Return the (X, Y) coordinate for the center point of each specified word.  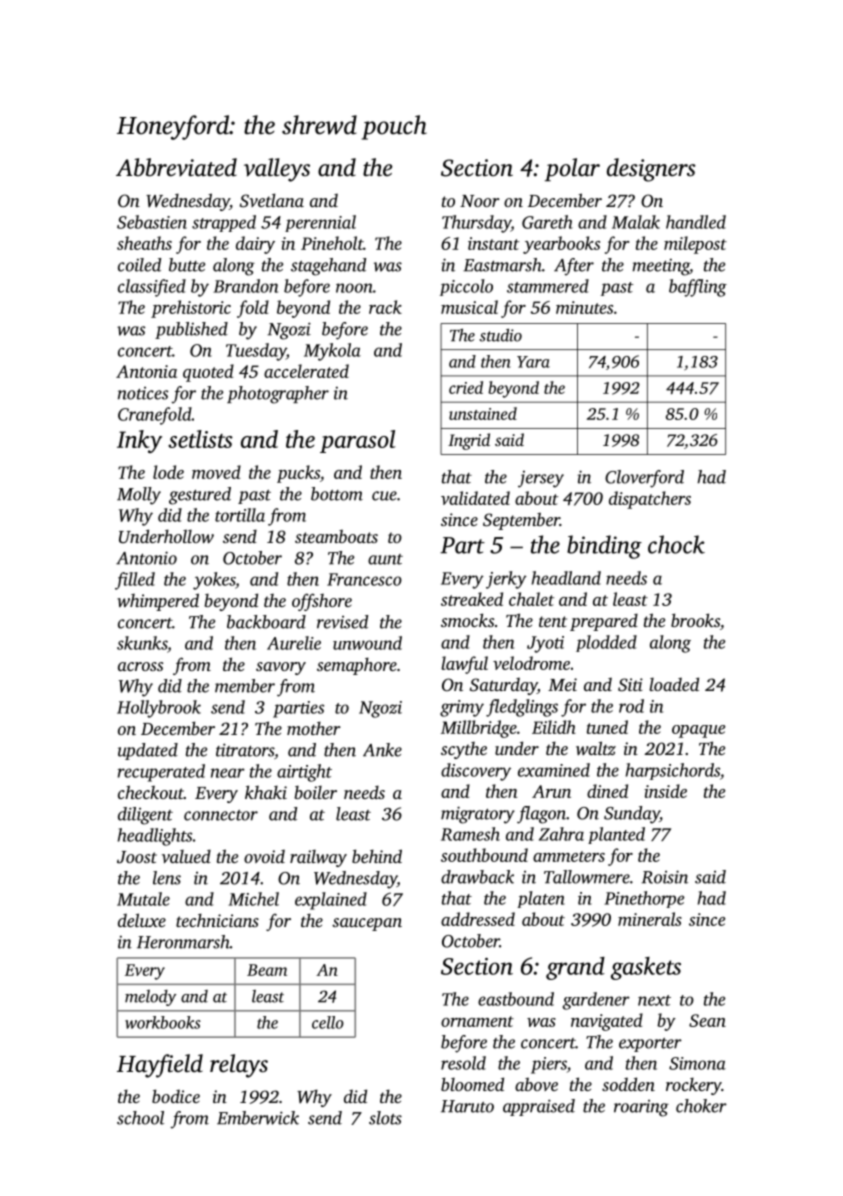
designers (651, 170)
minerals (650, 919)
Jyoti (545, 644)
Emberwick (258, 1118)
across (140, 666)
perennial (320, 223)
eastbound (516, 999)
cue (384, 496)
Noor (480, 201)
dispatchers (650, 500)
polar (572, 169)
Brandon (245, 286)
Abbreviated (176, 167)
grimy (462, 708)
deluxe (142, 920)
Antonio (146, 558)
